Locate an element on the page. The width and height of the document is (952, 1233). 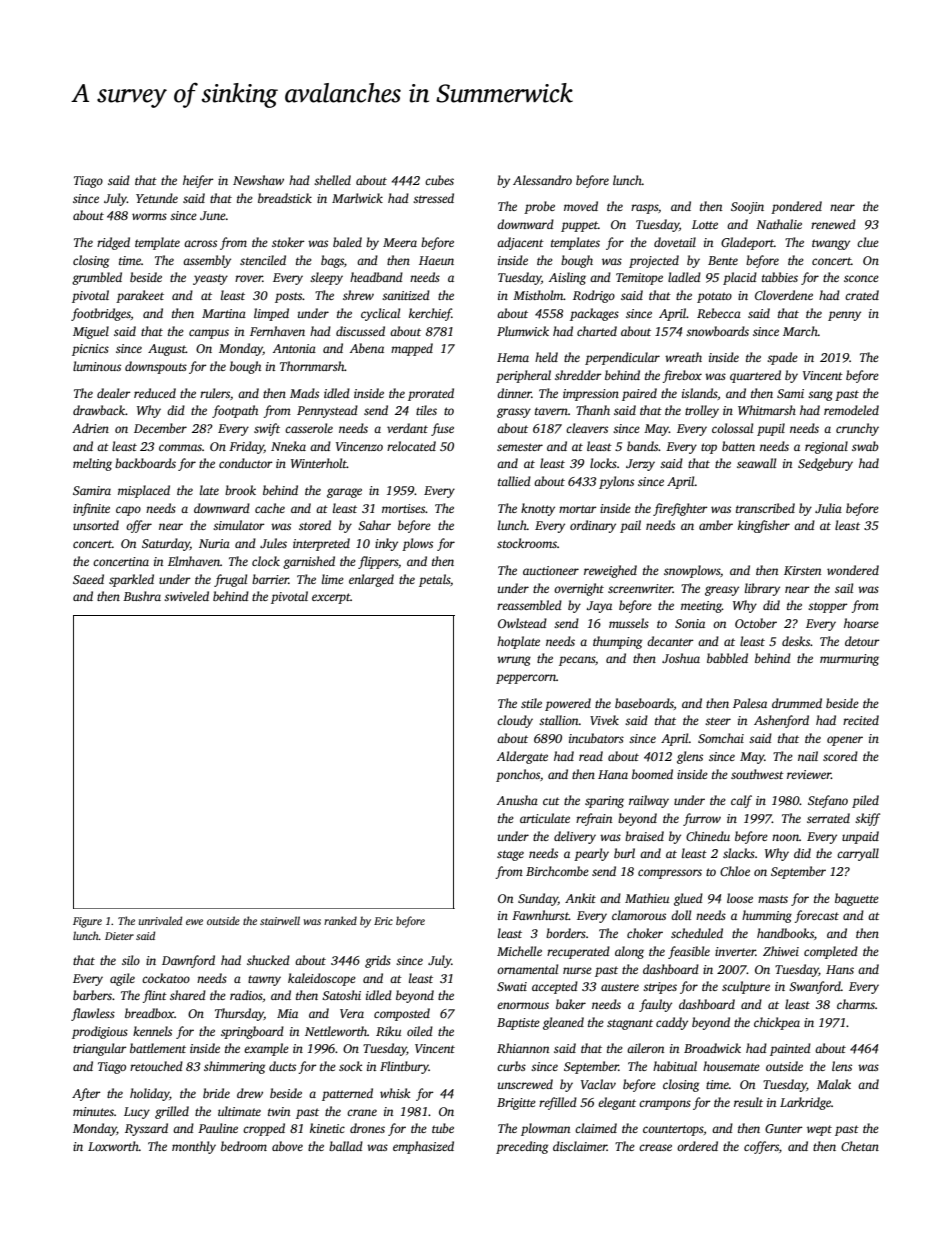
bedroom is located at coordinates (244, 1146).
